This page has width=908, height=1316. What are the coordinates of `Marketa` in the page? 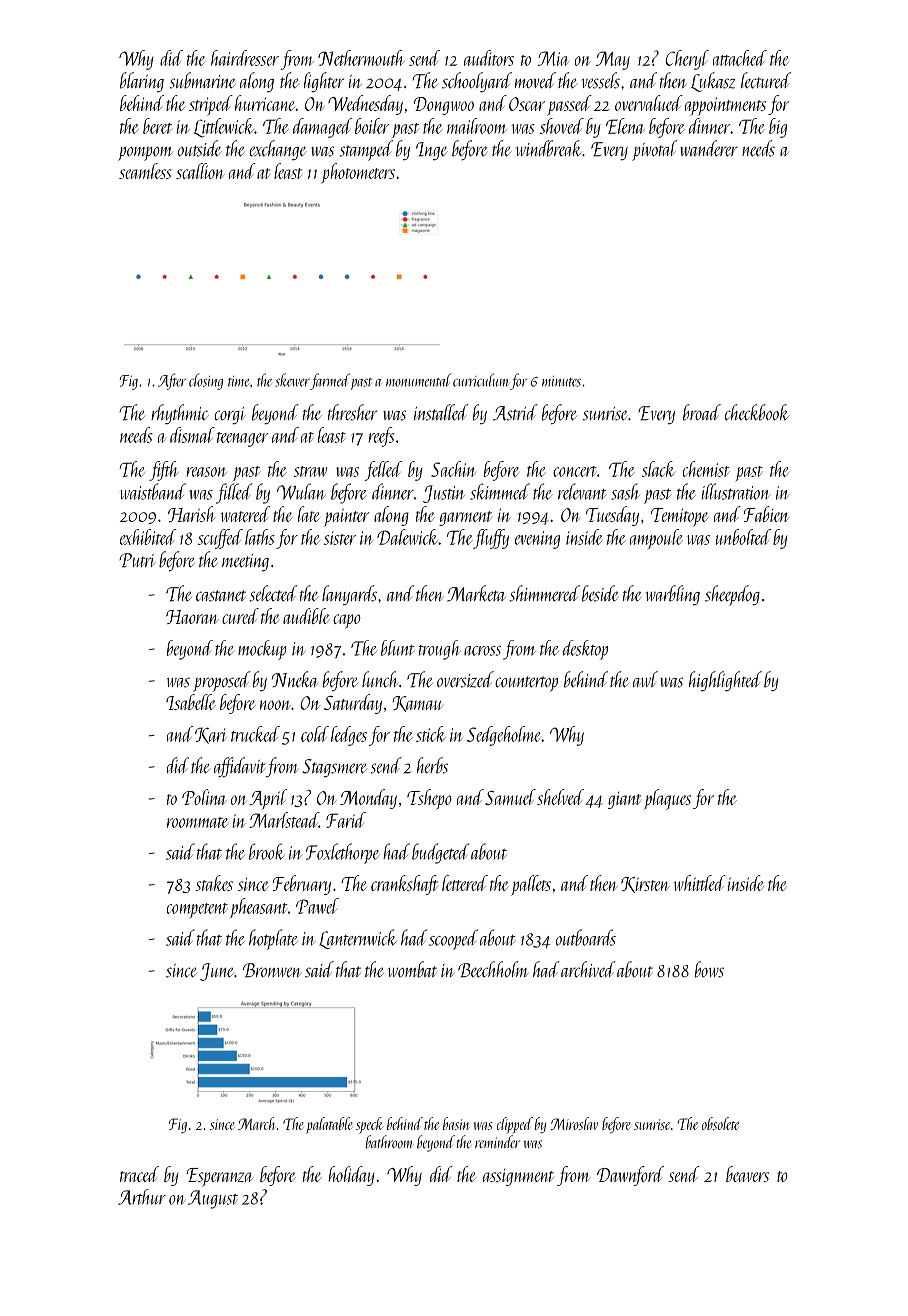 It's located at (476, 593).
